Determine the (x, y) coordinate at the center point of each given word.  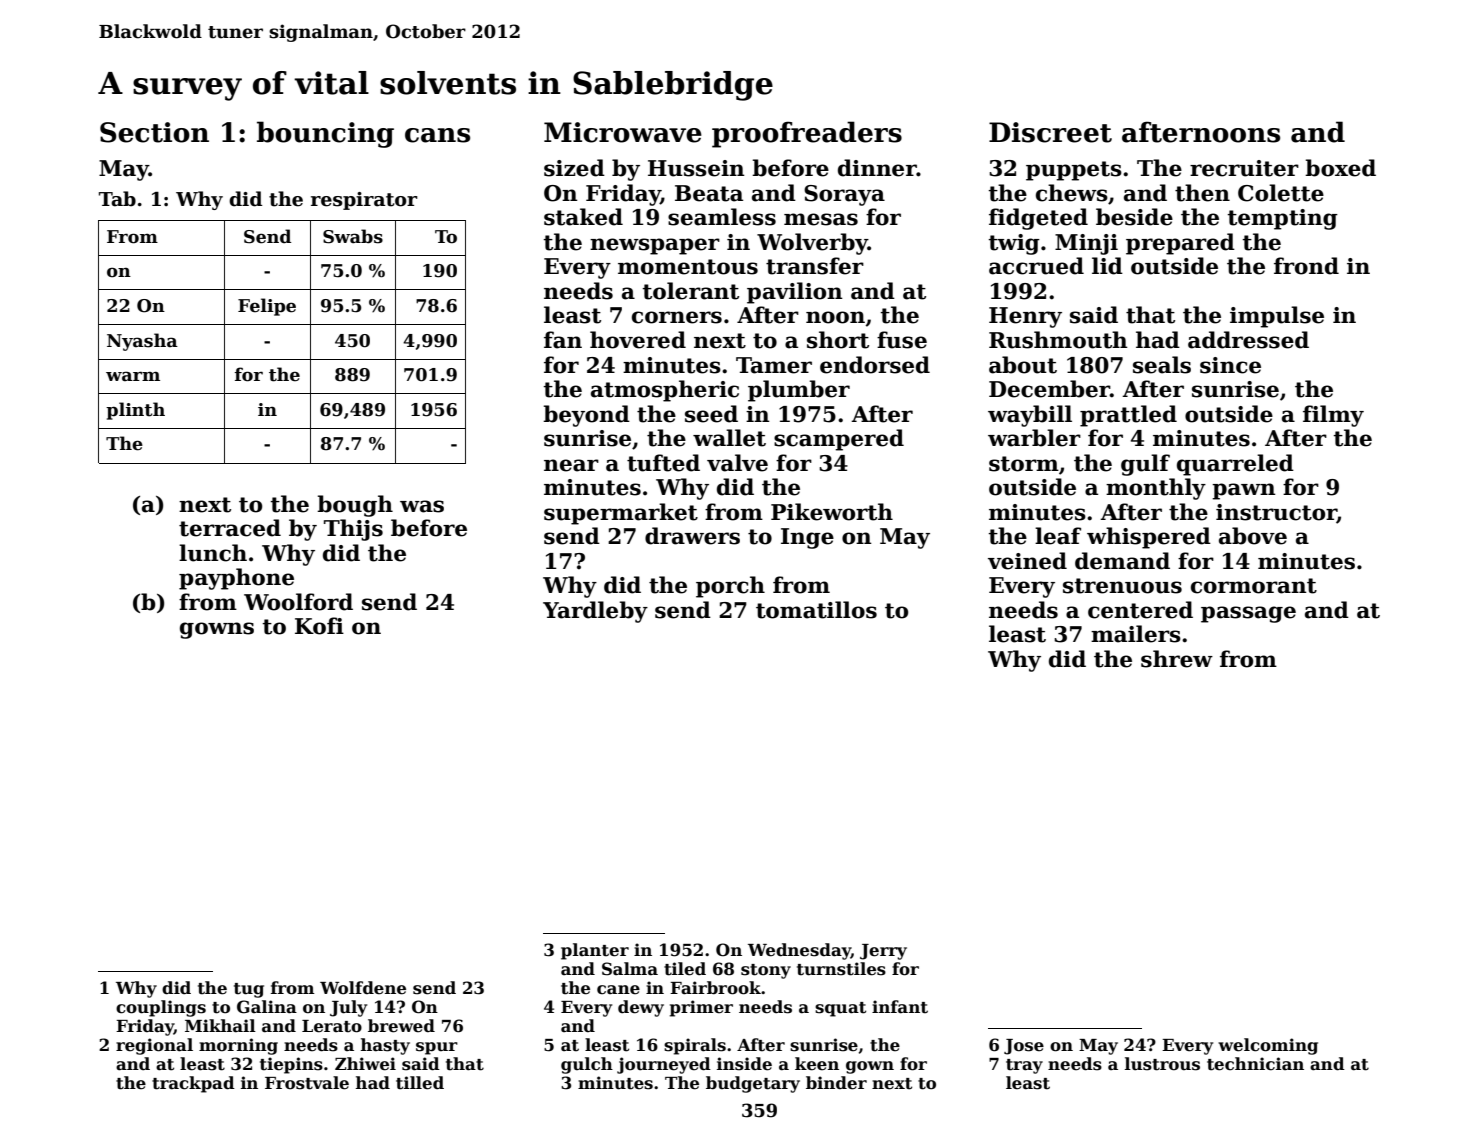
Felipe (267, 307)
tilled (420, 1083)
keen (817, 1064)
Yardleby (595, 612)
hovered (638, 340)
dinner (877, 168)
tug (249, 990)
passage (1248, 614)
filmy (1333, 416)
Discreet (1050, 132)
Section (154, 132)
